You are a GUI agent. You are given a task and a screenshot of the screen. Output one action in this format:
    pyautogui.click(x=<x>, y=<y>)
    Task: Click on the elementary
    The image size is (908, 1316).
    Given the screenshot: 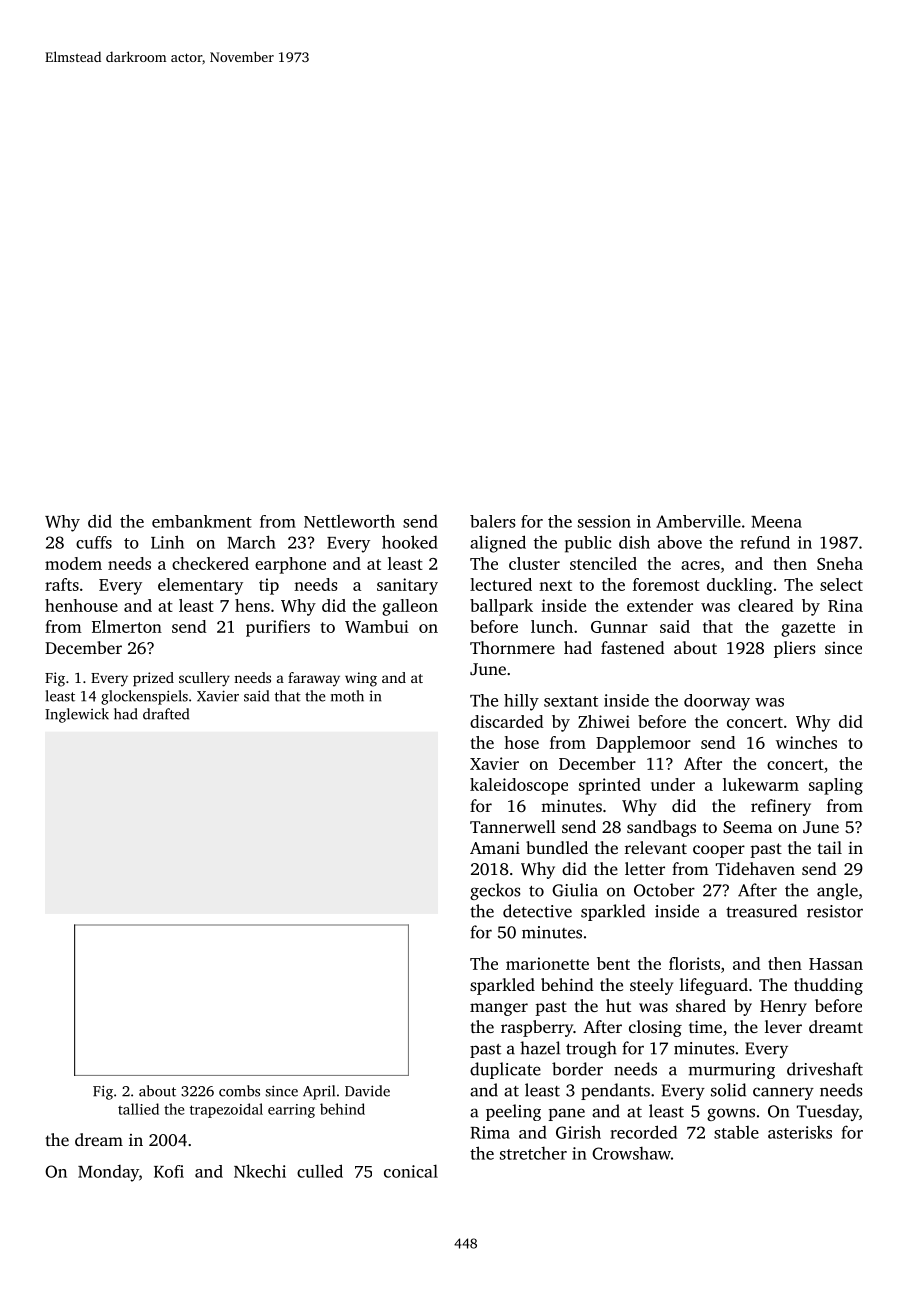 What is the action you would take?
    pyautogui.click(x=200, y=586)
